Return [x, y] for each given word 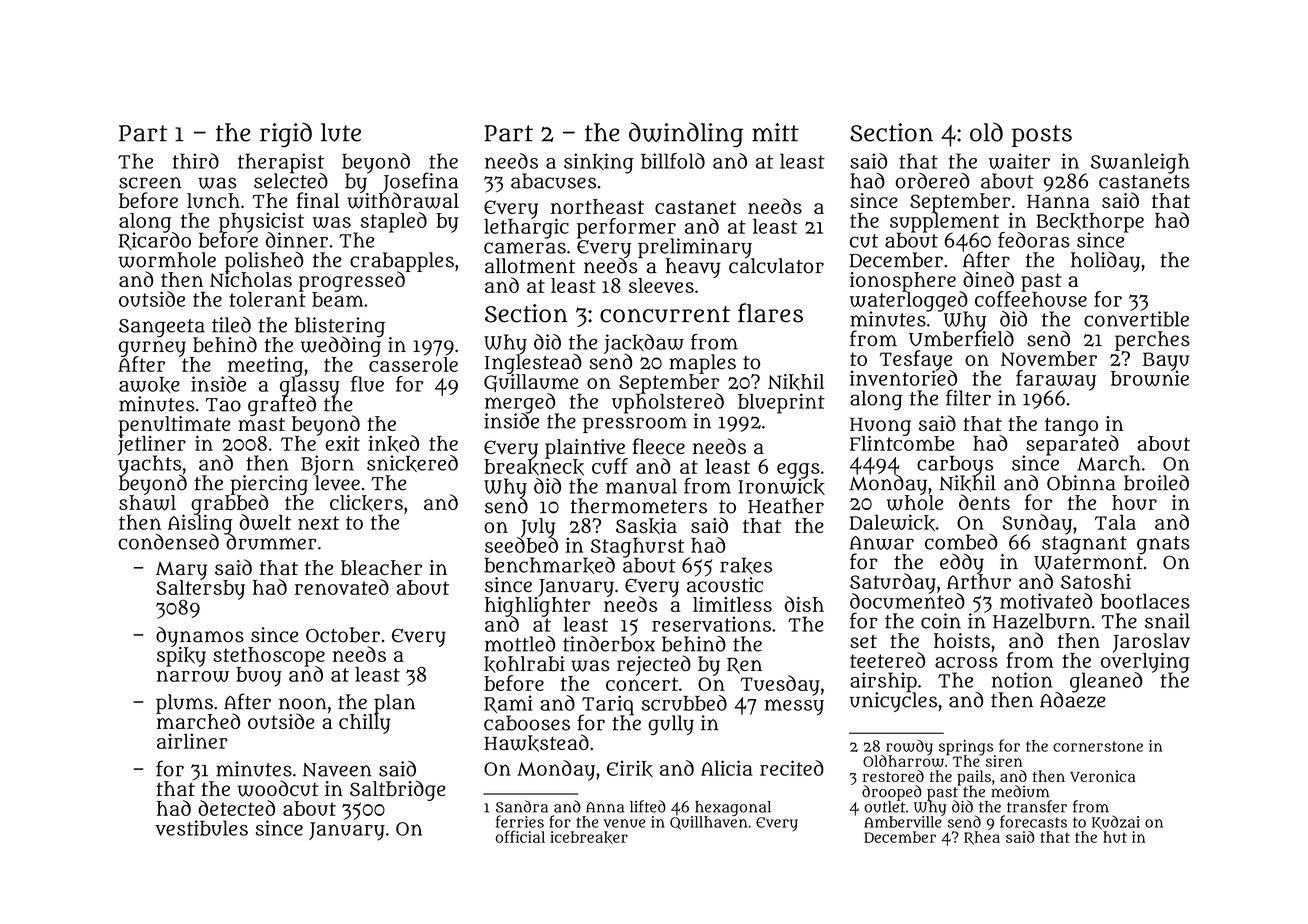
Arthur [979, 581]
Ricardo [155, 241]
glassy [310, 386]
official [520, 836]
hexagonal [733, 808]
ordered [932, 181]
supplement [944, 222]
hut [1115, 837]
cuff [610, 466]
